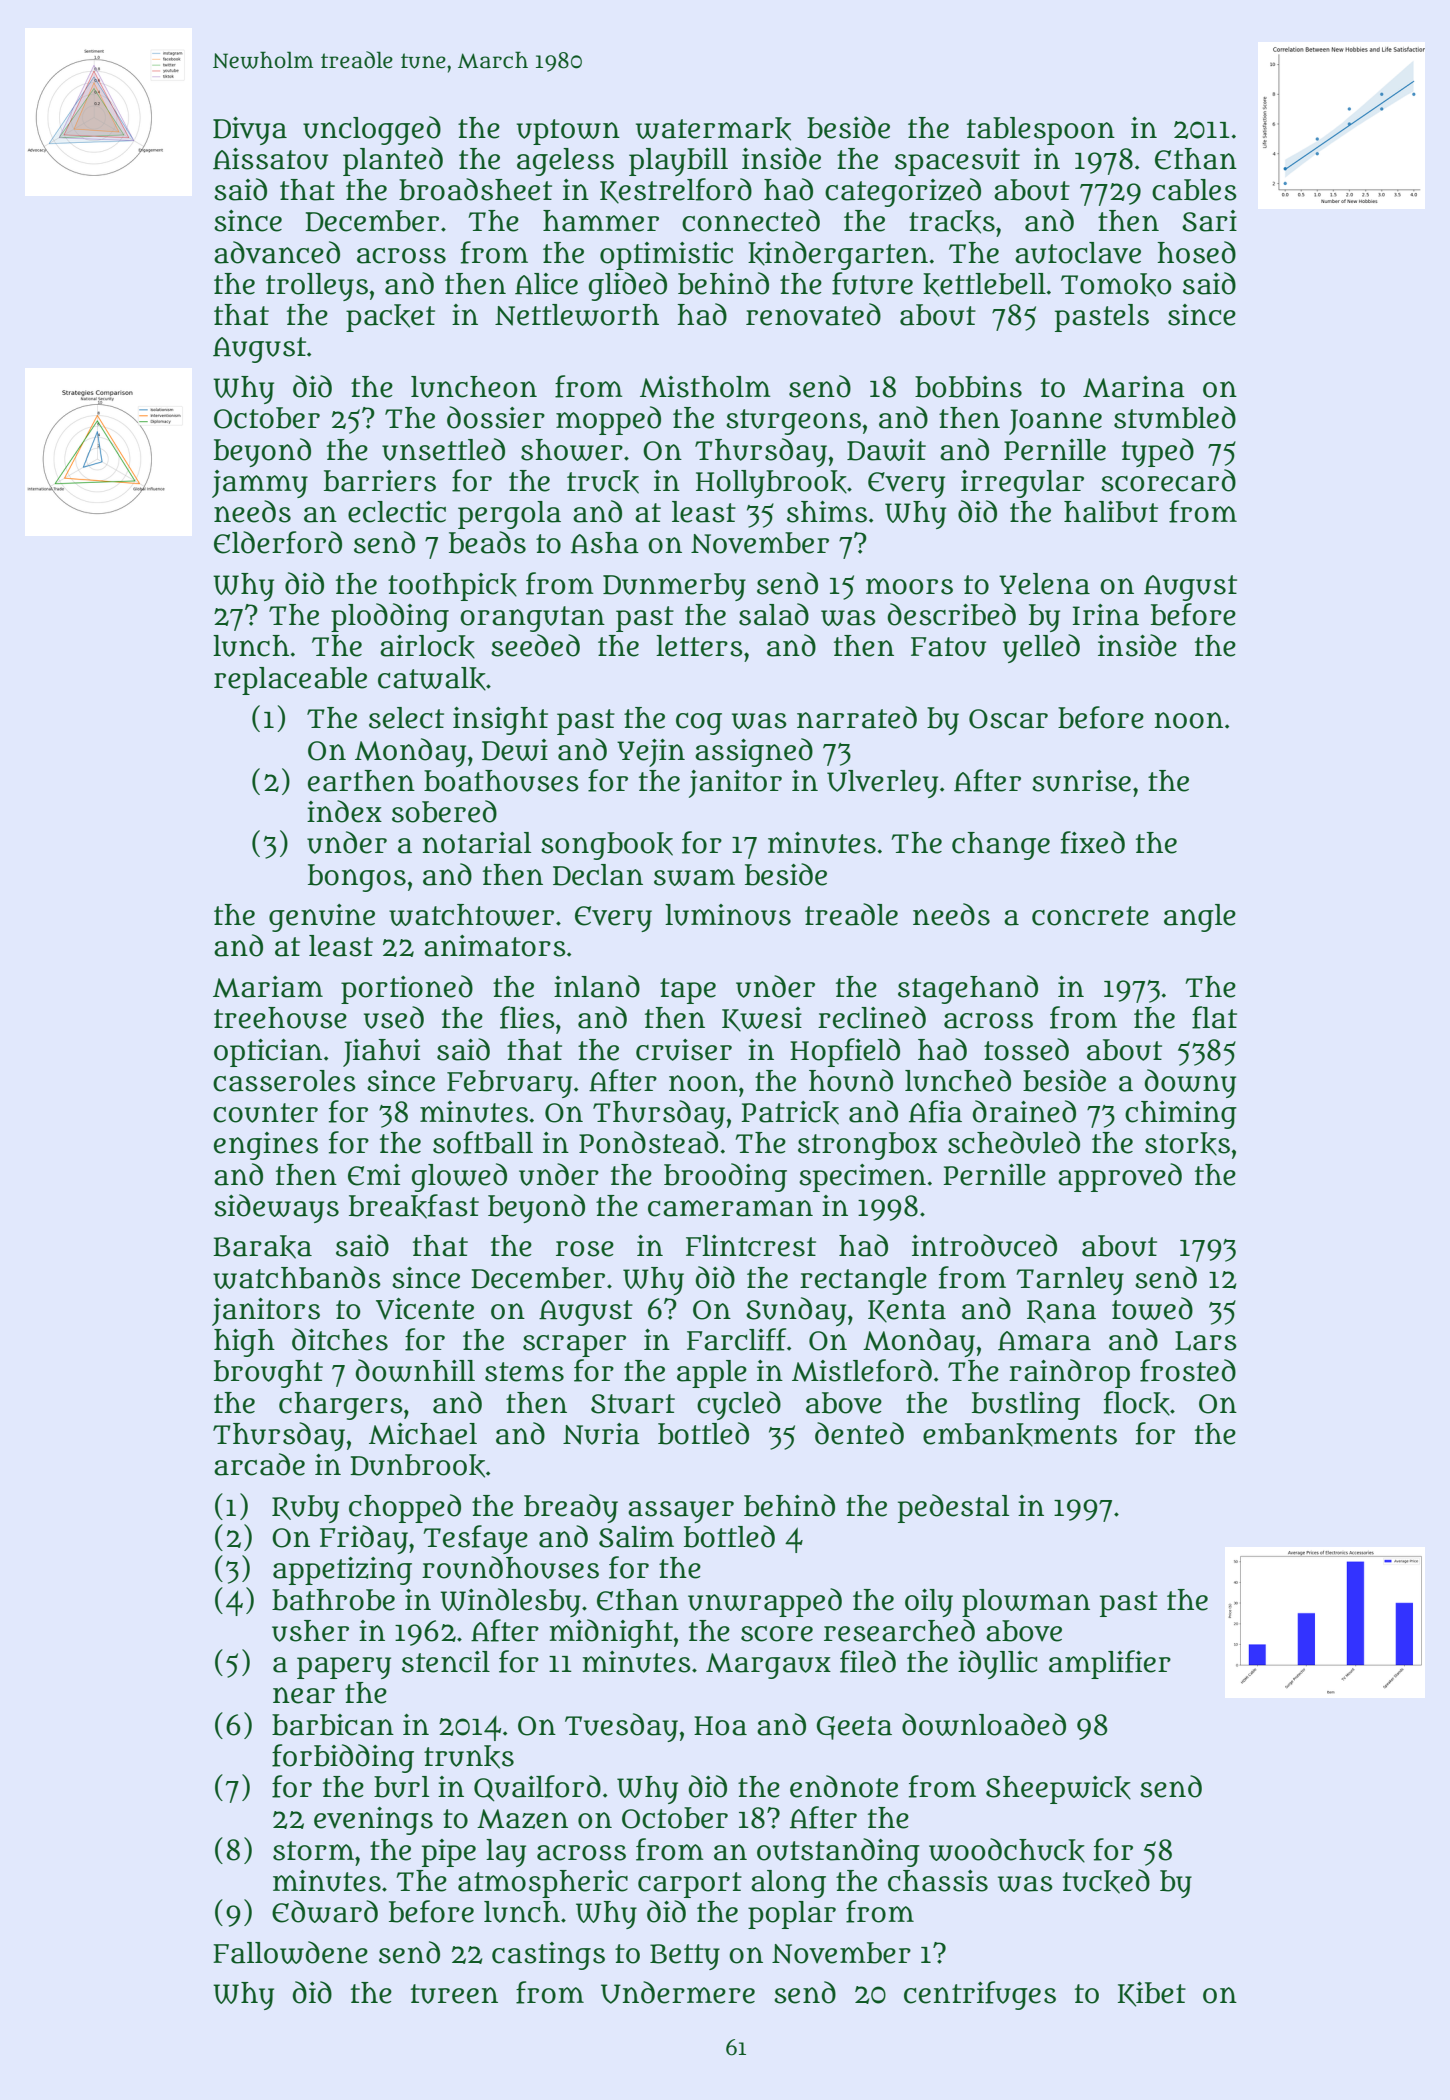 This image has width=1450, height=2100. What do you see at coordinates (325, 1911) in the image?
I see `Edward` at bounding box center [325, 1911].
